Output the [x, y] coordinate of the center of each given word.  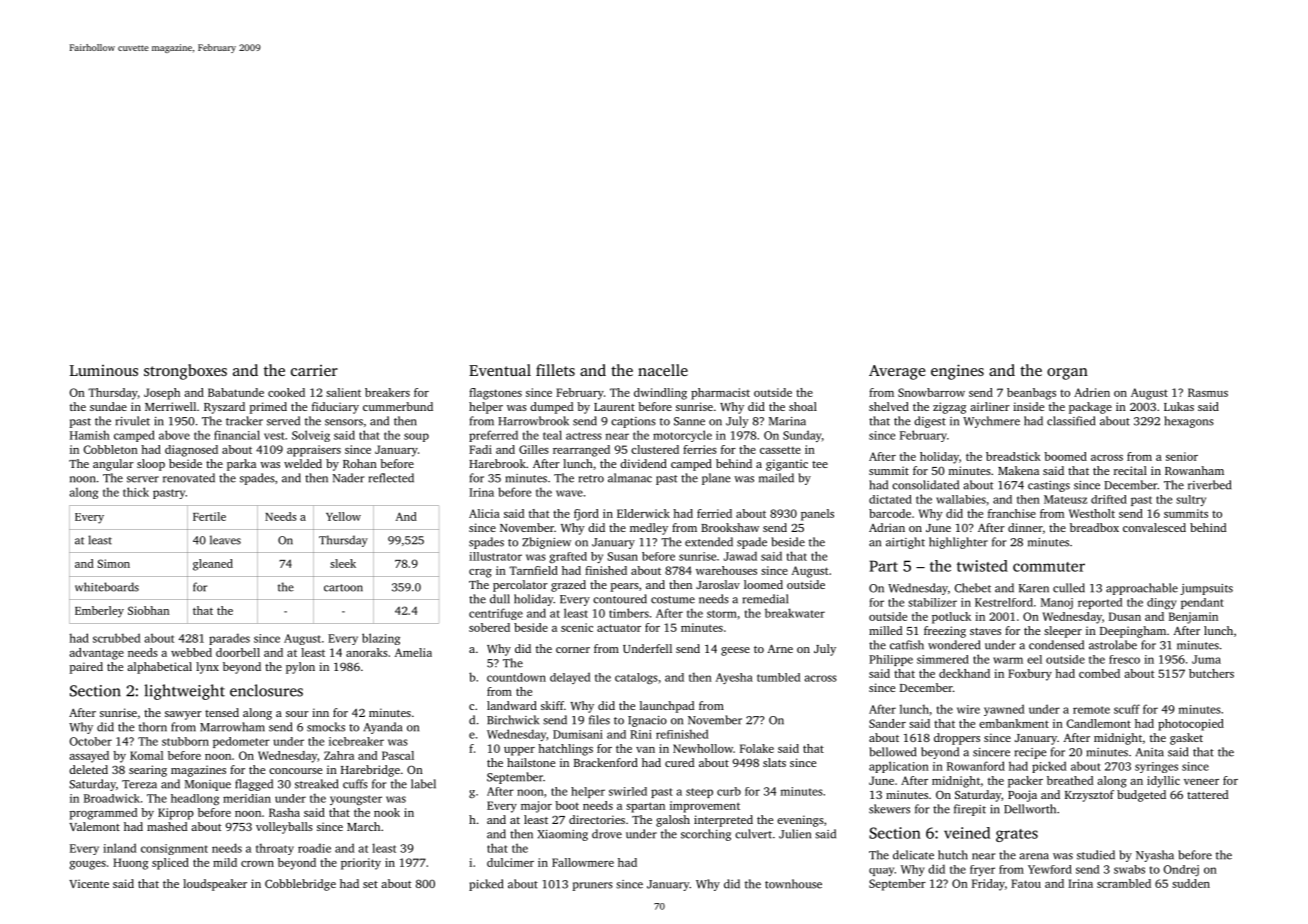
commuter [1049, 567]
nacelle [663, 370]
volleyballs [284, 828]
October [90, 741]
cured [679, 762]
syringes [1156, 767]
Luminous [104, 370]
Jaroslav [718, 584]
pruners [593, 886]
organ [1067, 374]
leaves [225, 540]
